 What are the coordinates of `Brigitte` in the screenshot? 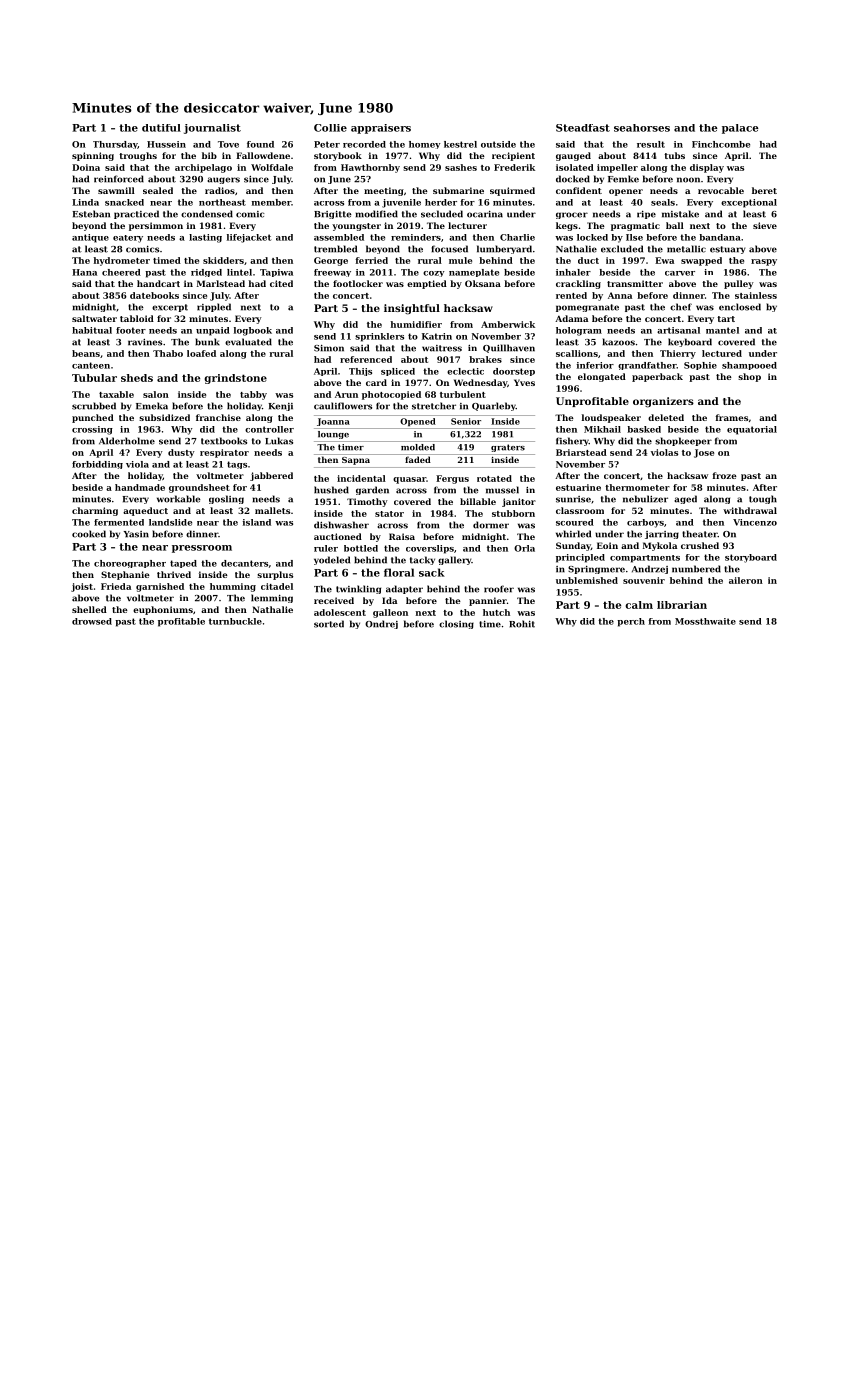 It's located at (333, 215).
